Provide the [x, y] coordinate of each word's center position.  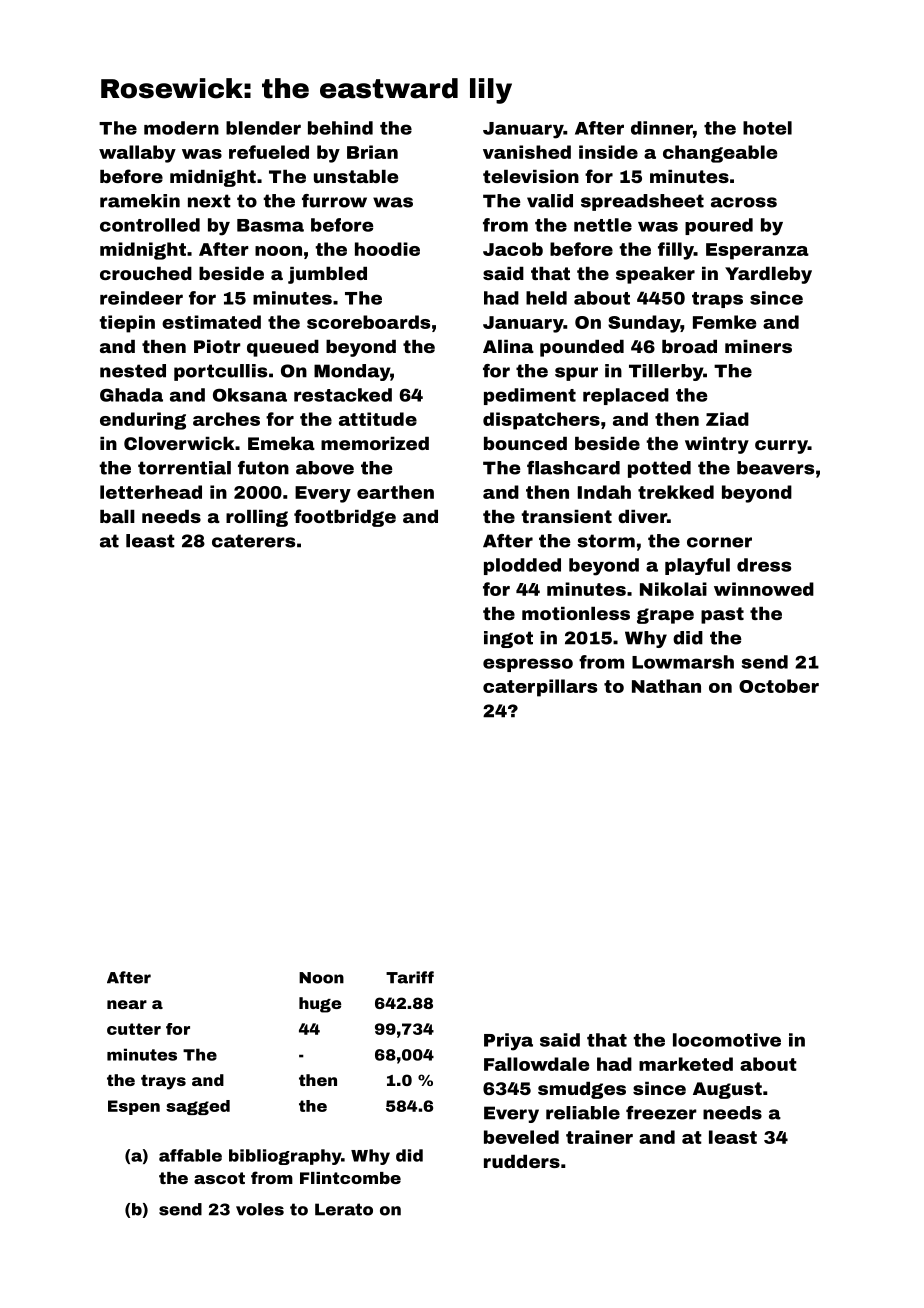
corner [719, 542]
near [127, 1004]
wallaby [137, 154]
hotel [767, 128]
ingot [508, 639]
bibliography [285, 1157]
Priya [508, 1042]
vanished [527, 152]
